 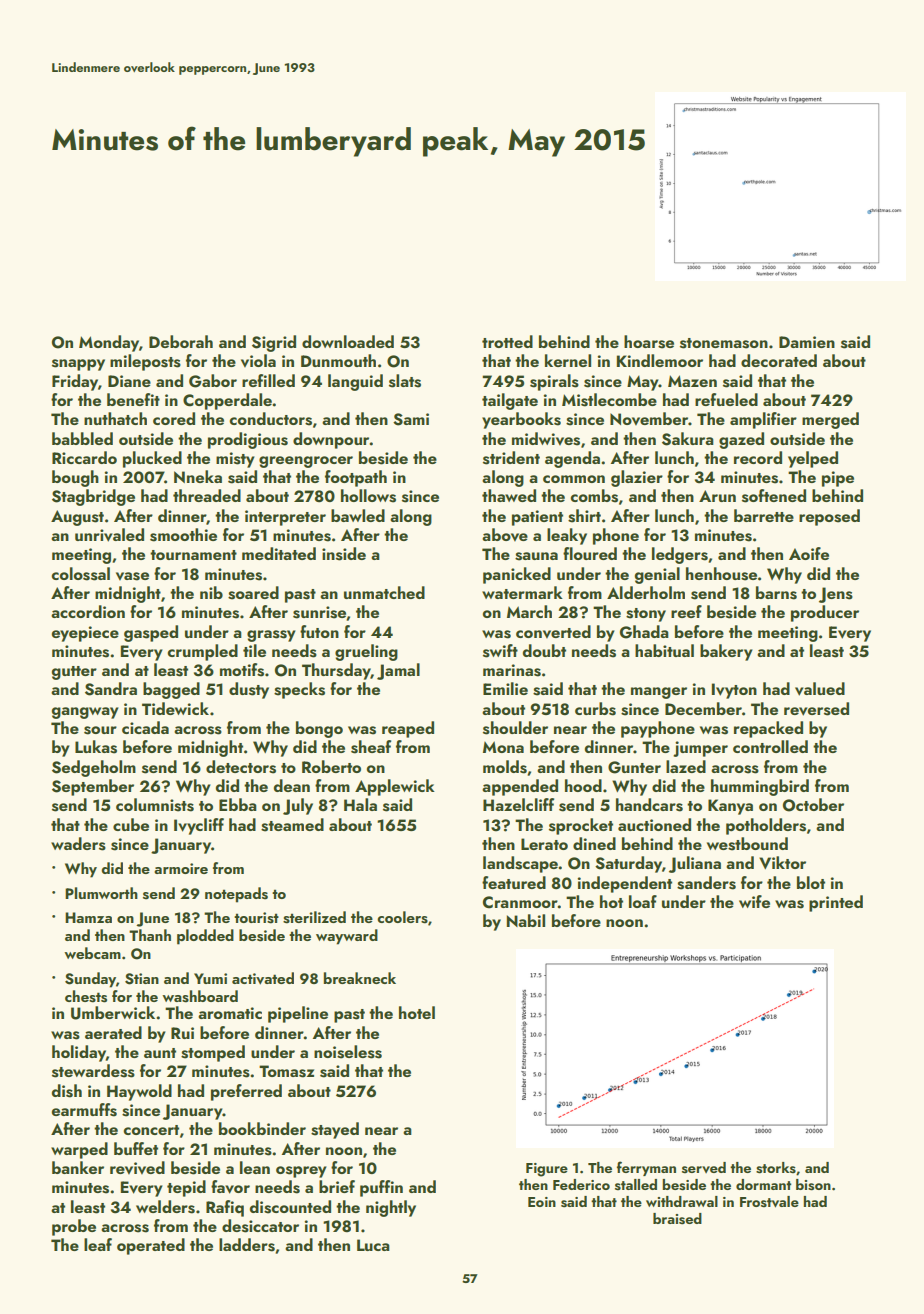 What do you see at coordinates (677, 1219) in the image?
I see `braised` at bounding box center [677, 1219].
